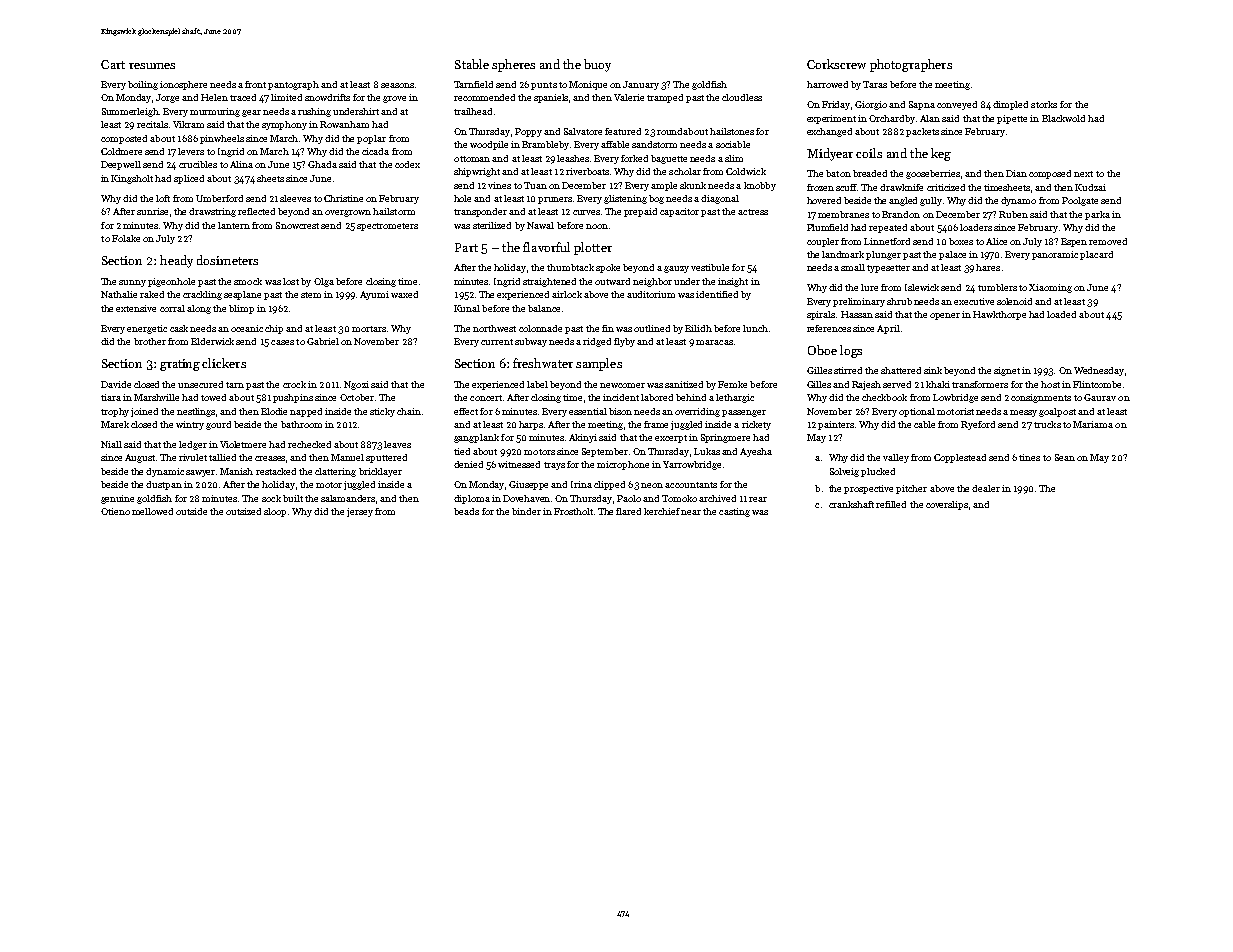 Image resolution: width=1233 pixels, height=952 pixels. I want to click on sanitized, so click(684, 384).
